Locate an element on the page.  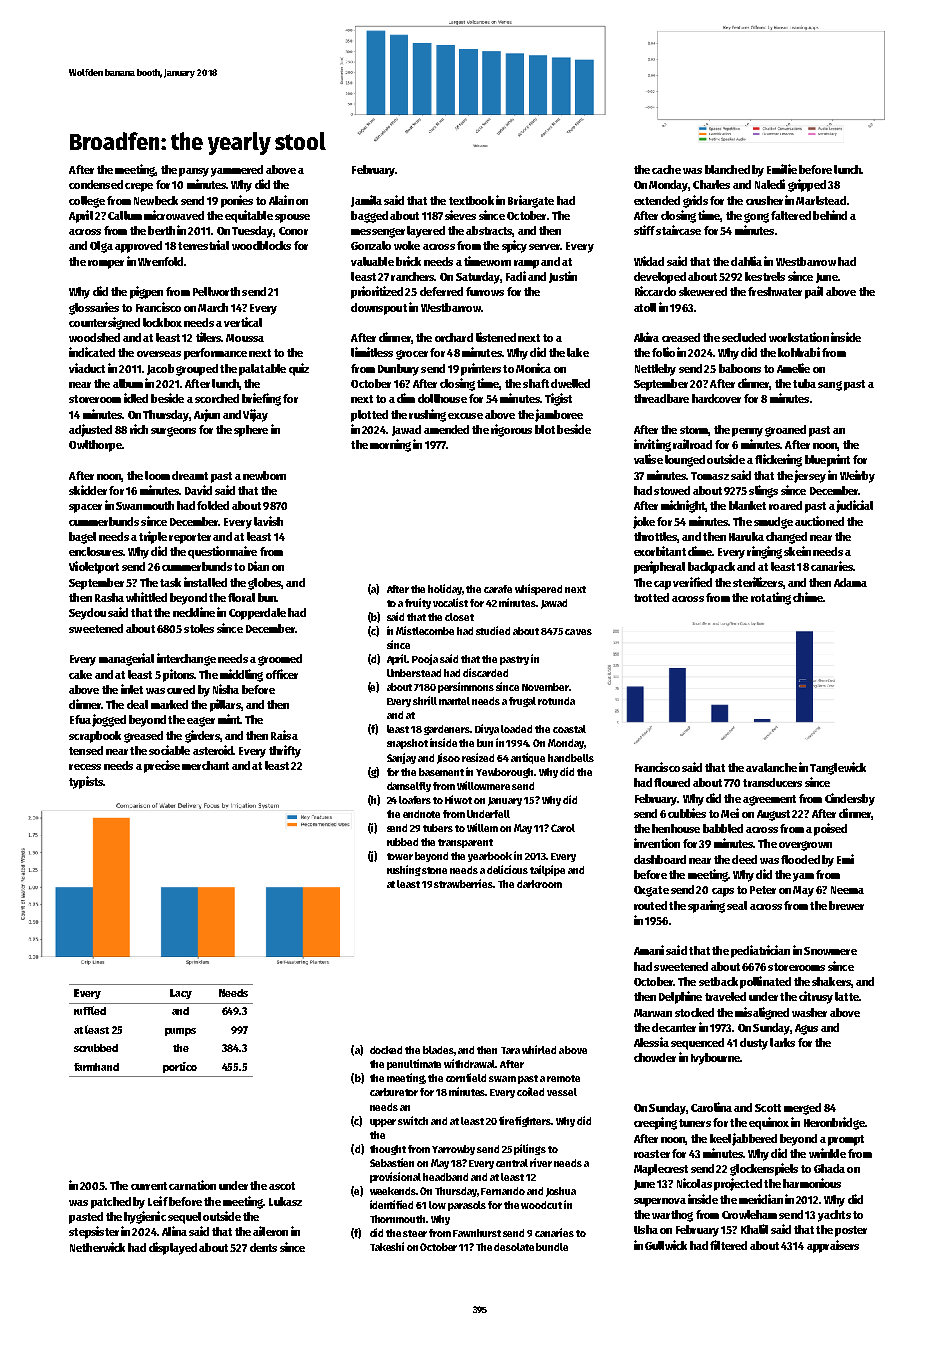
thrifty is located at coordinates (285, 751).
